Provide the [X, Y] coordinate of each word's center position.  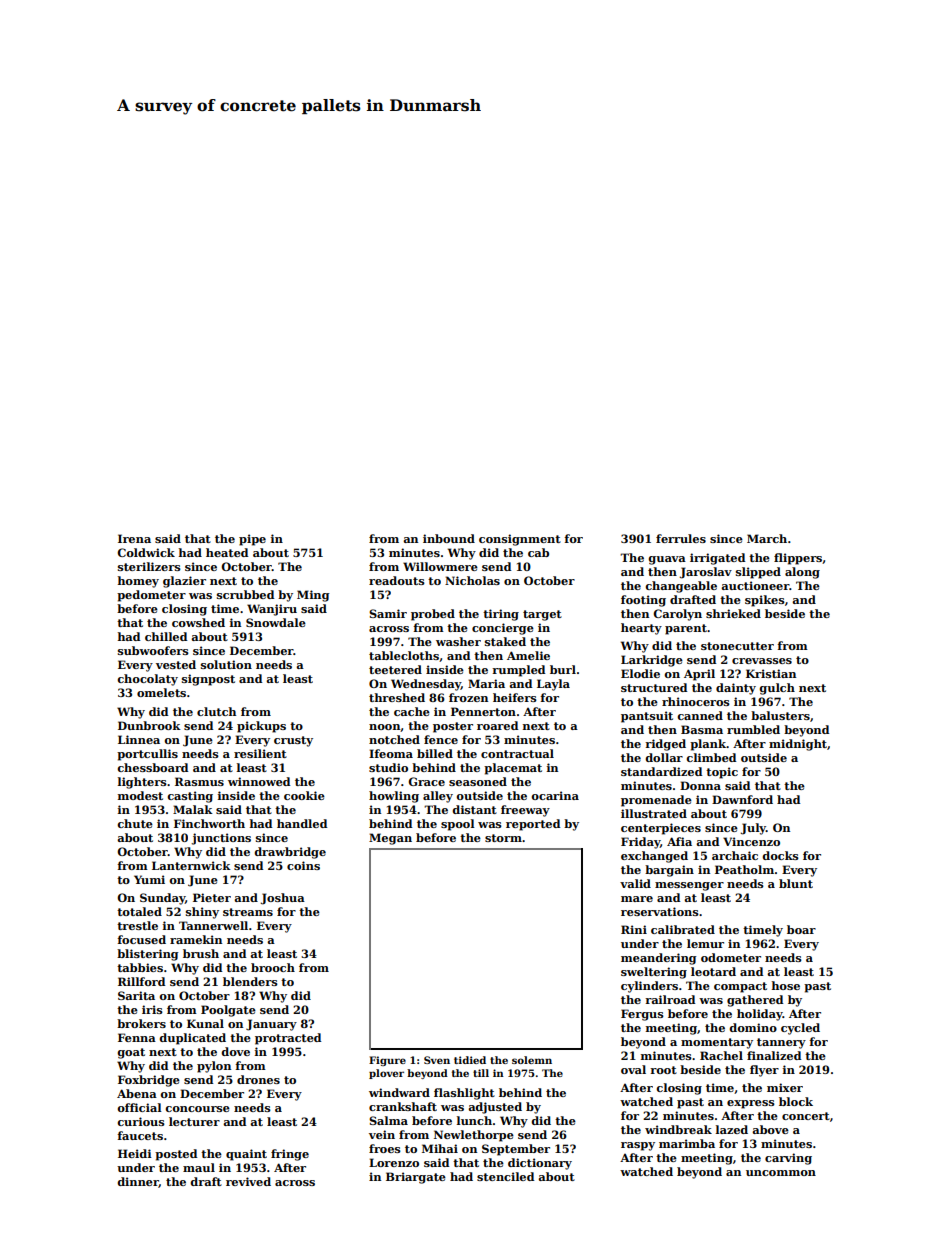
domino [753, 1027]
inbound [449, 538]
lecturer [194, 1121]
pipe [252, 540]
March [767, 538]
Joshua [283, 899]
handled [302, 823]
